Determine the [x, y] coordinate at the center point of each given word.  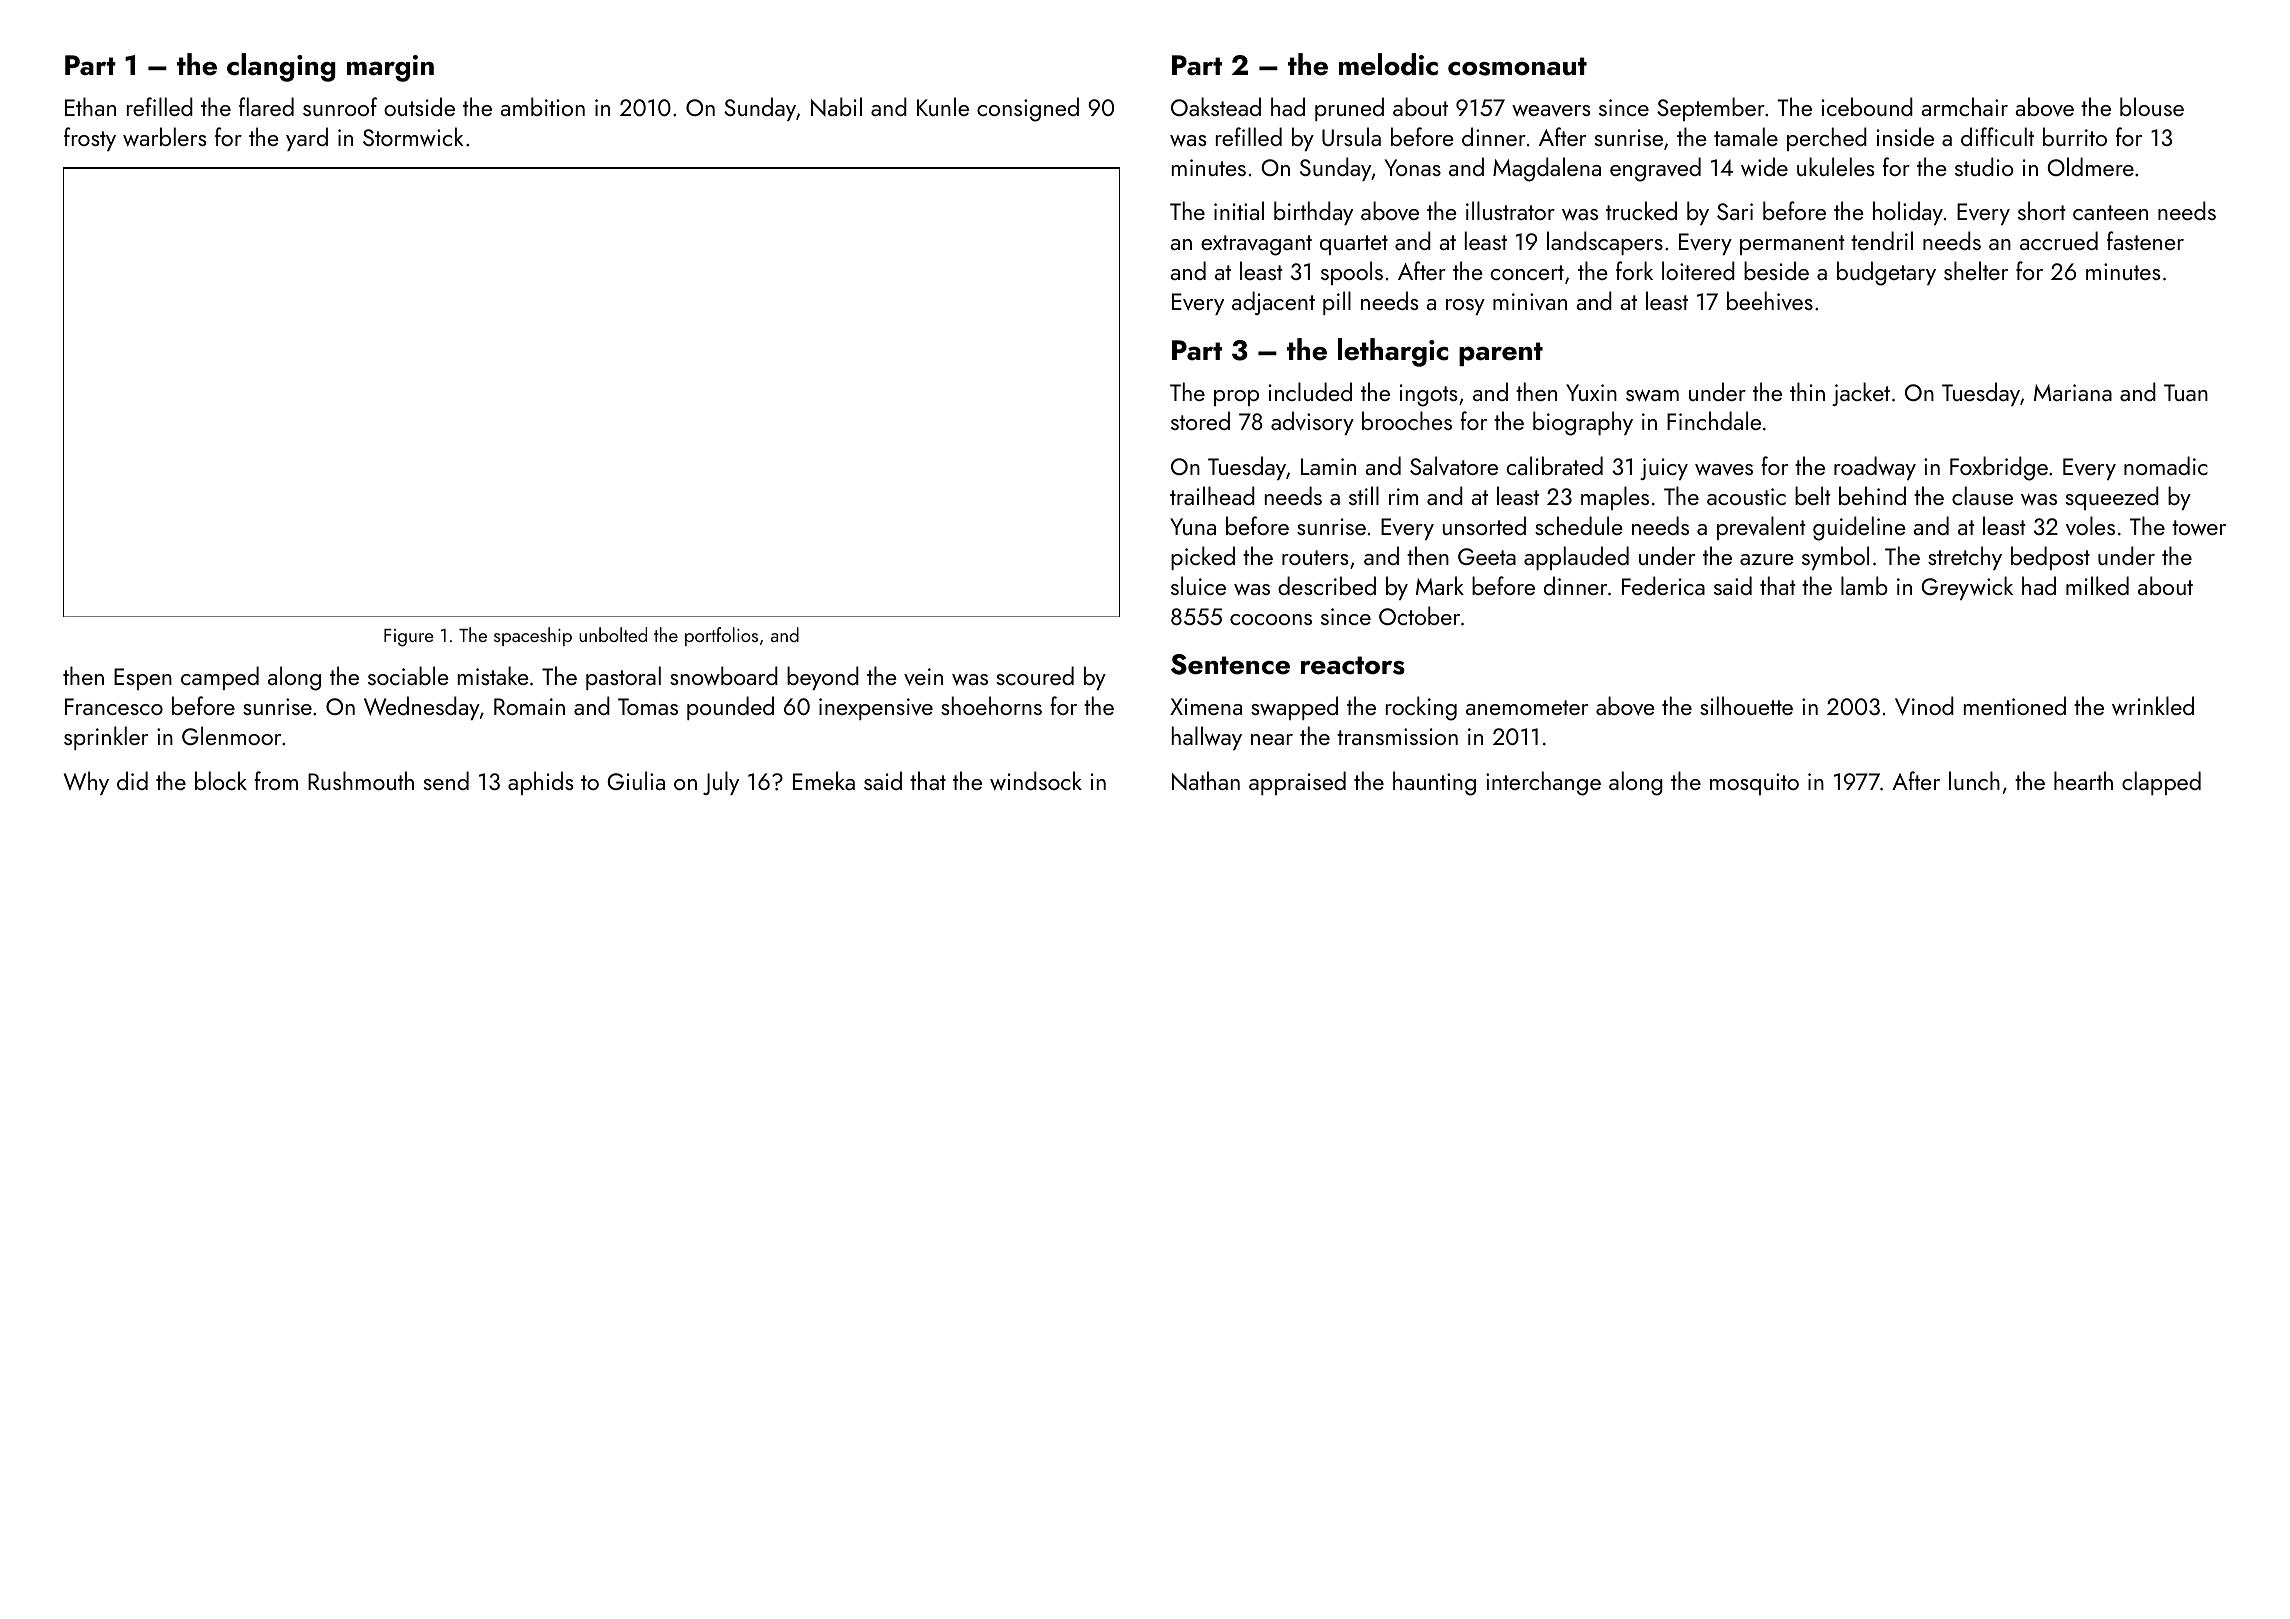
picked [1203, 558]
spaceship [533, 636]
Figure [409, 638]
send [446, 780]
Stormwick [413, 137]
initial [1239, 210]
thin [1807, 391]
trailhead [1212, 495]
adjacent [1273, 303]
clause [1982, 495]
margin [390, 68]
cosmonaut [1517, 66]
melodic [1388, 64]
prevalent [1761, 528]
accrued [2059, 240]
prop [1236, 398]
